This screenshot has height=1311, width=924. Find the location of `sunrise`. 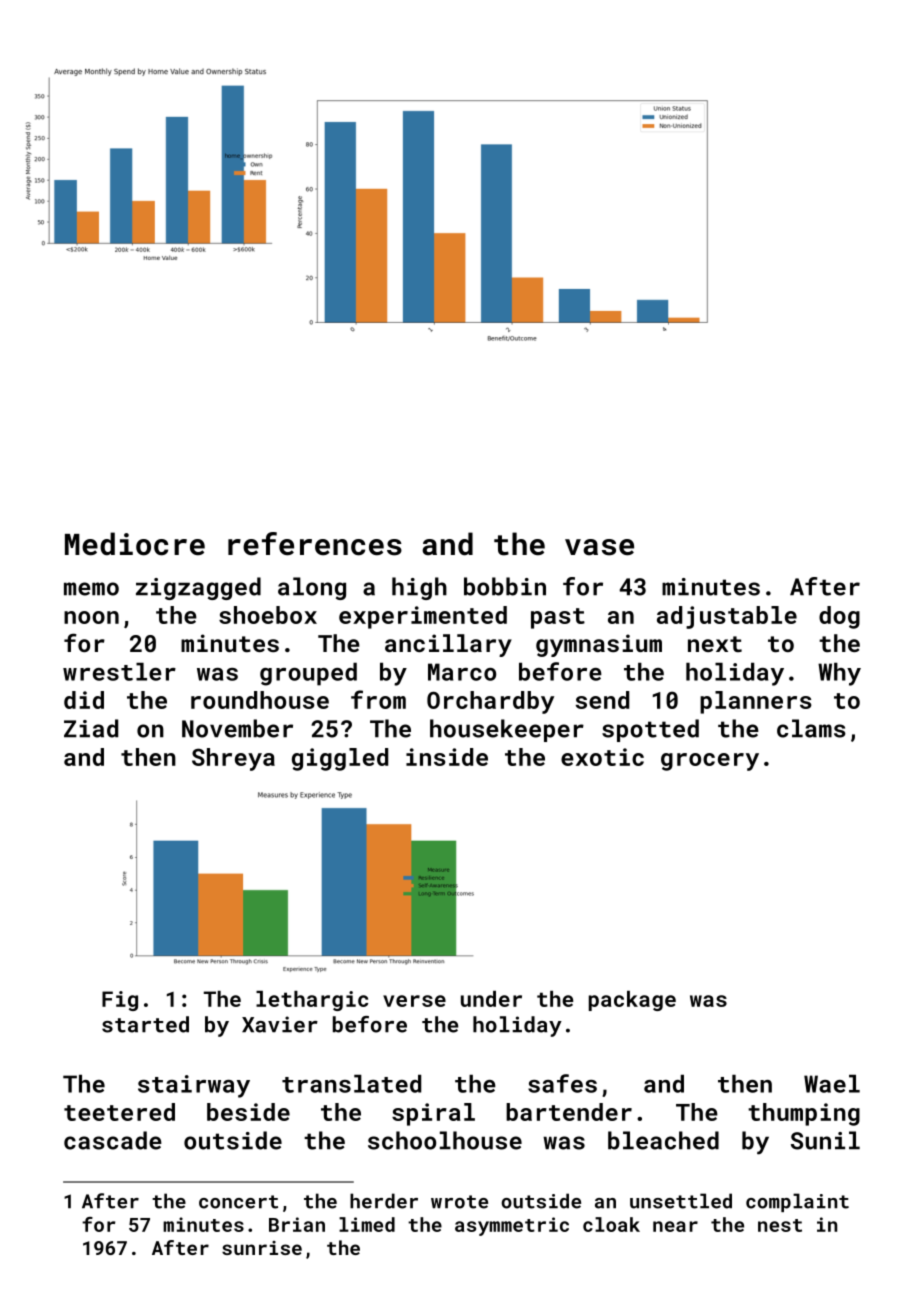

sunrise is located at coordinates (262, 1248).
